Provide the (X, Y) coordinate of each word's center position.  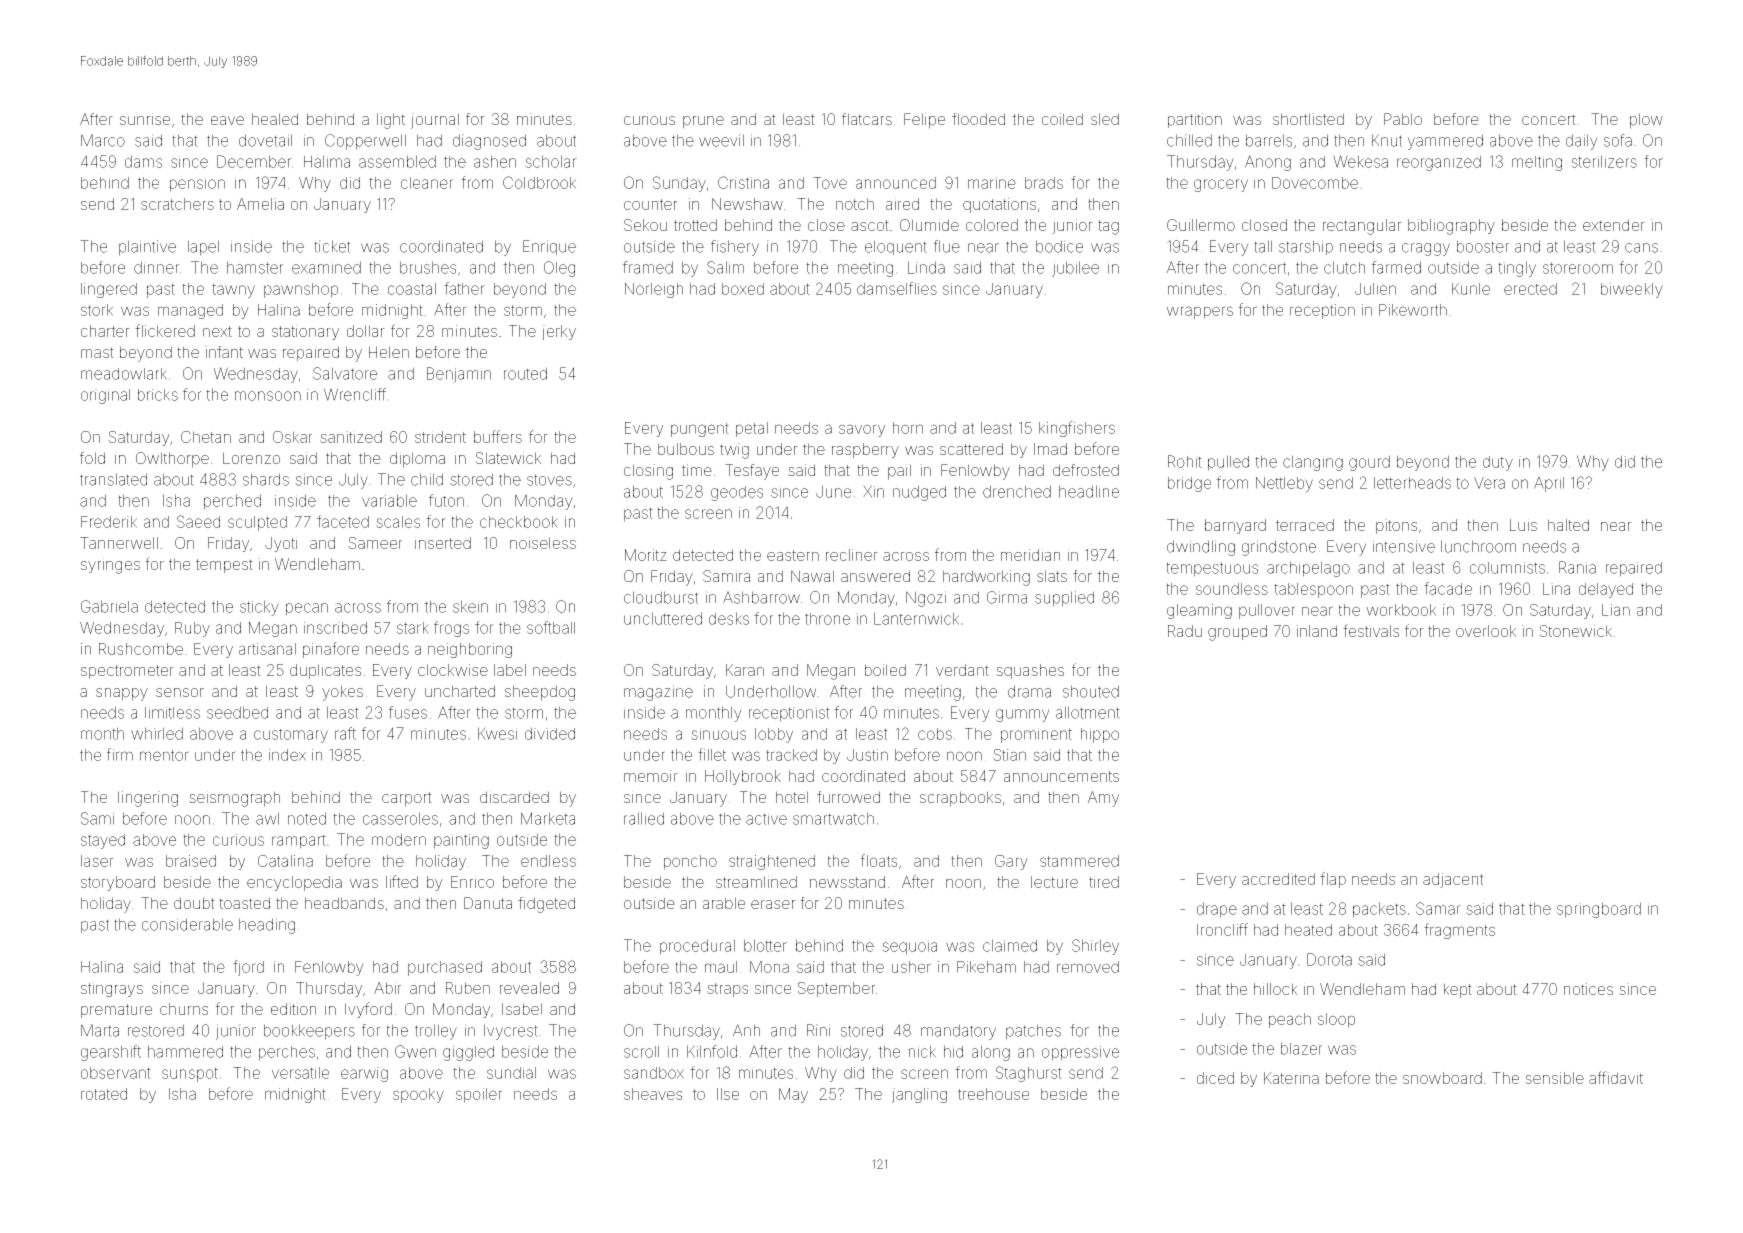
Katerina (1291, 1078)
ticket (332, 246)
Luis (1523, 525)
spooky (418, 1095)
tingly (1517, 269)
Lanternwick (916, 618)
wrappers (1200, 312)
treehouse (993, 1094)
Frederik (109, 522)
